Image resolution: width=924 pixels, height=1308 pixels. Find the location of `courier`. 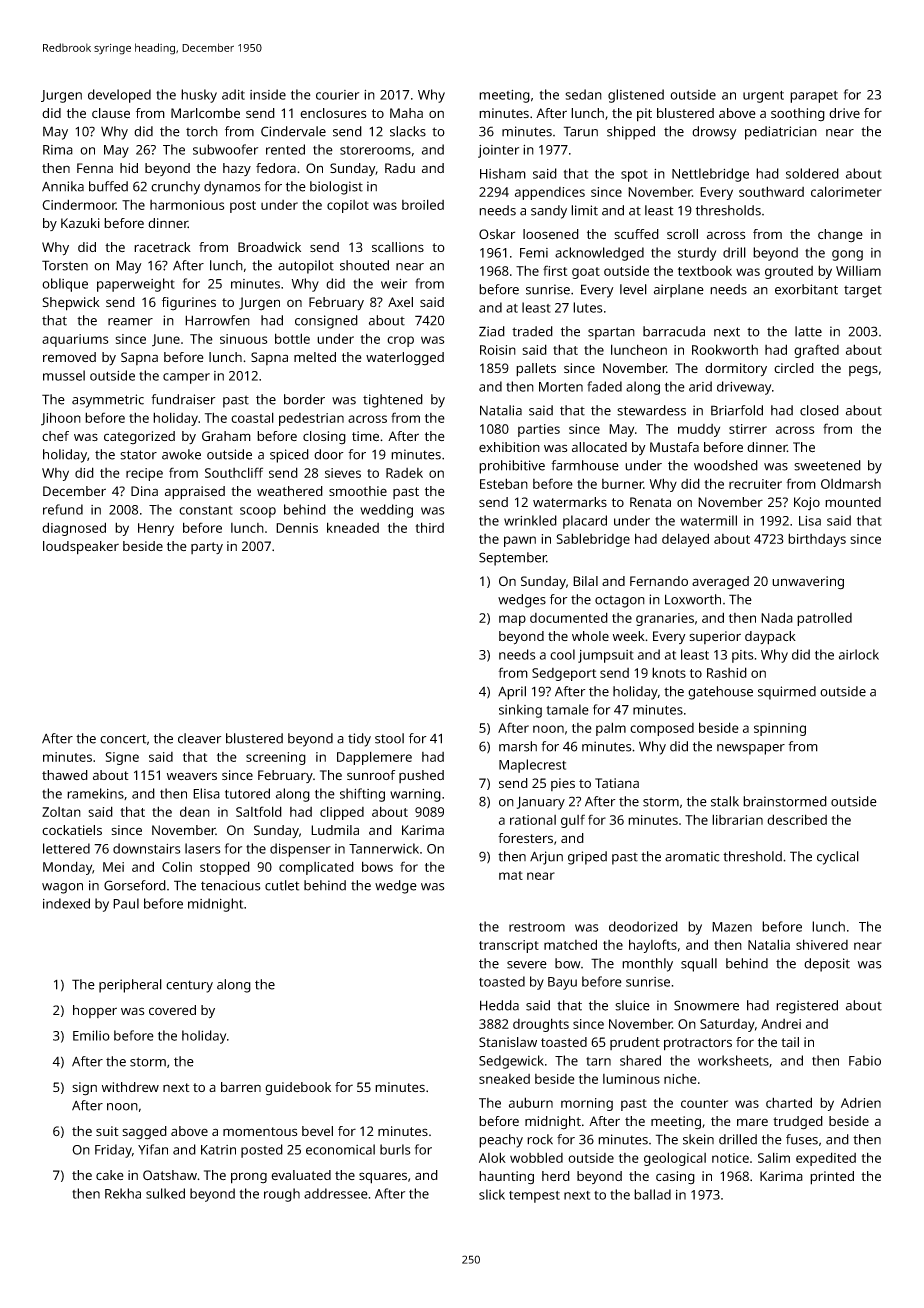

courier is located at coordinates (337, 95).
